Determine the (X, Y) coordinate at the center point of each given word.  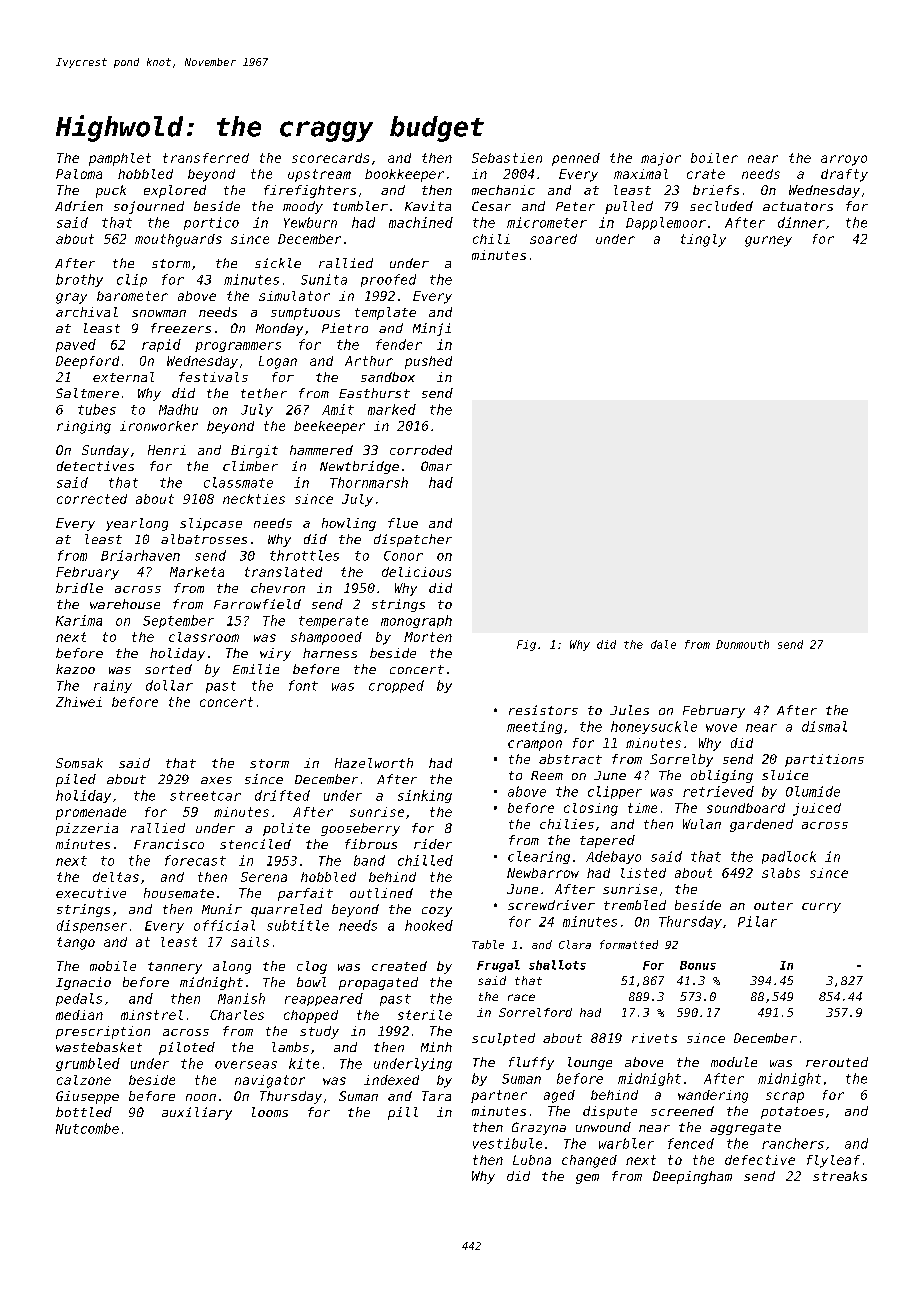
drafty (844, 175)
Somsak (79, 763)
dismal (824, 726)
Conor (403, 556)
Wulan (702, 824)
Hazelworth (374, 763)
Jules (629, 710)
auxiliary (197, 1113)
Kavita (428, 206)
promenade (91, 813)
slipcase (211, 524)
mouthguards (178, 240)
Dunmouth (742, 644)
